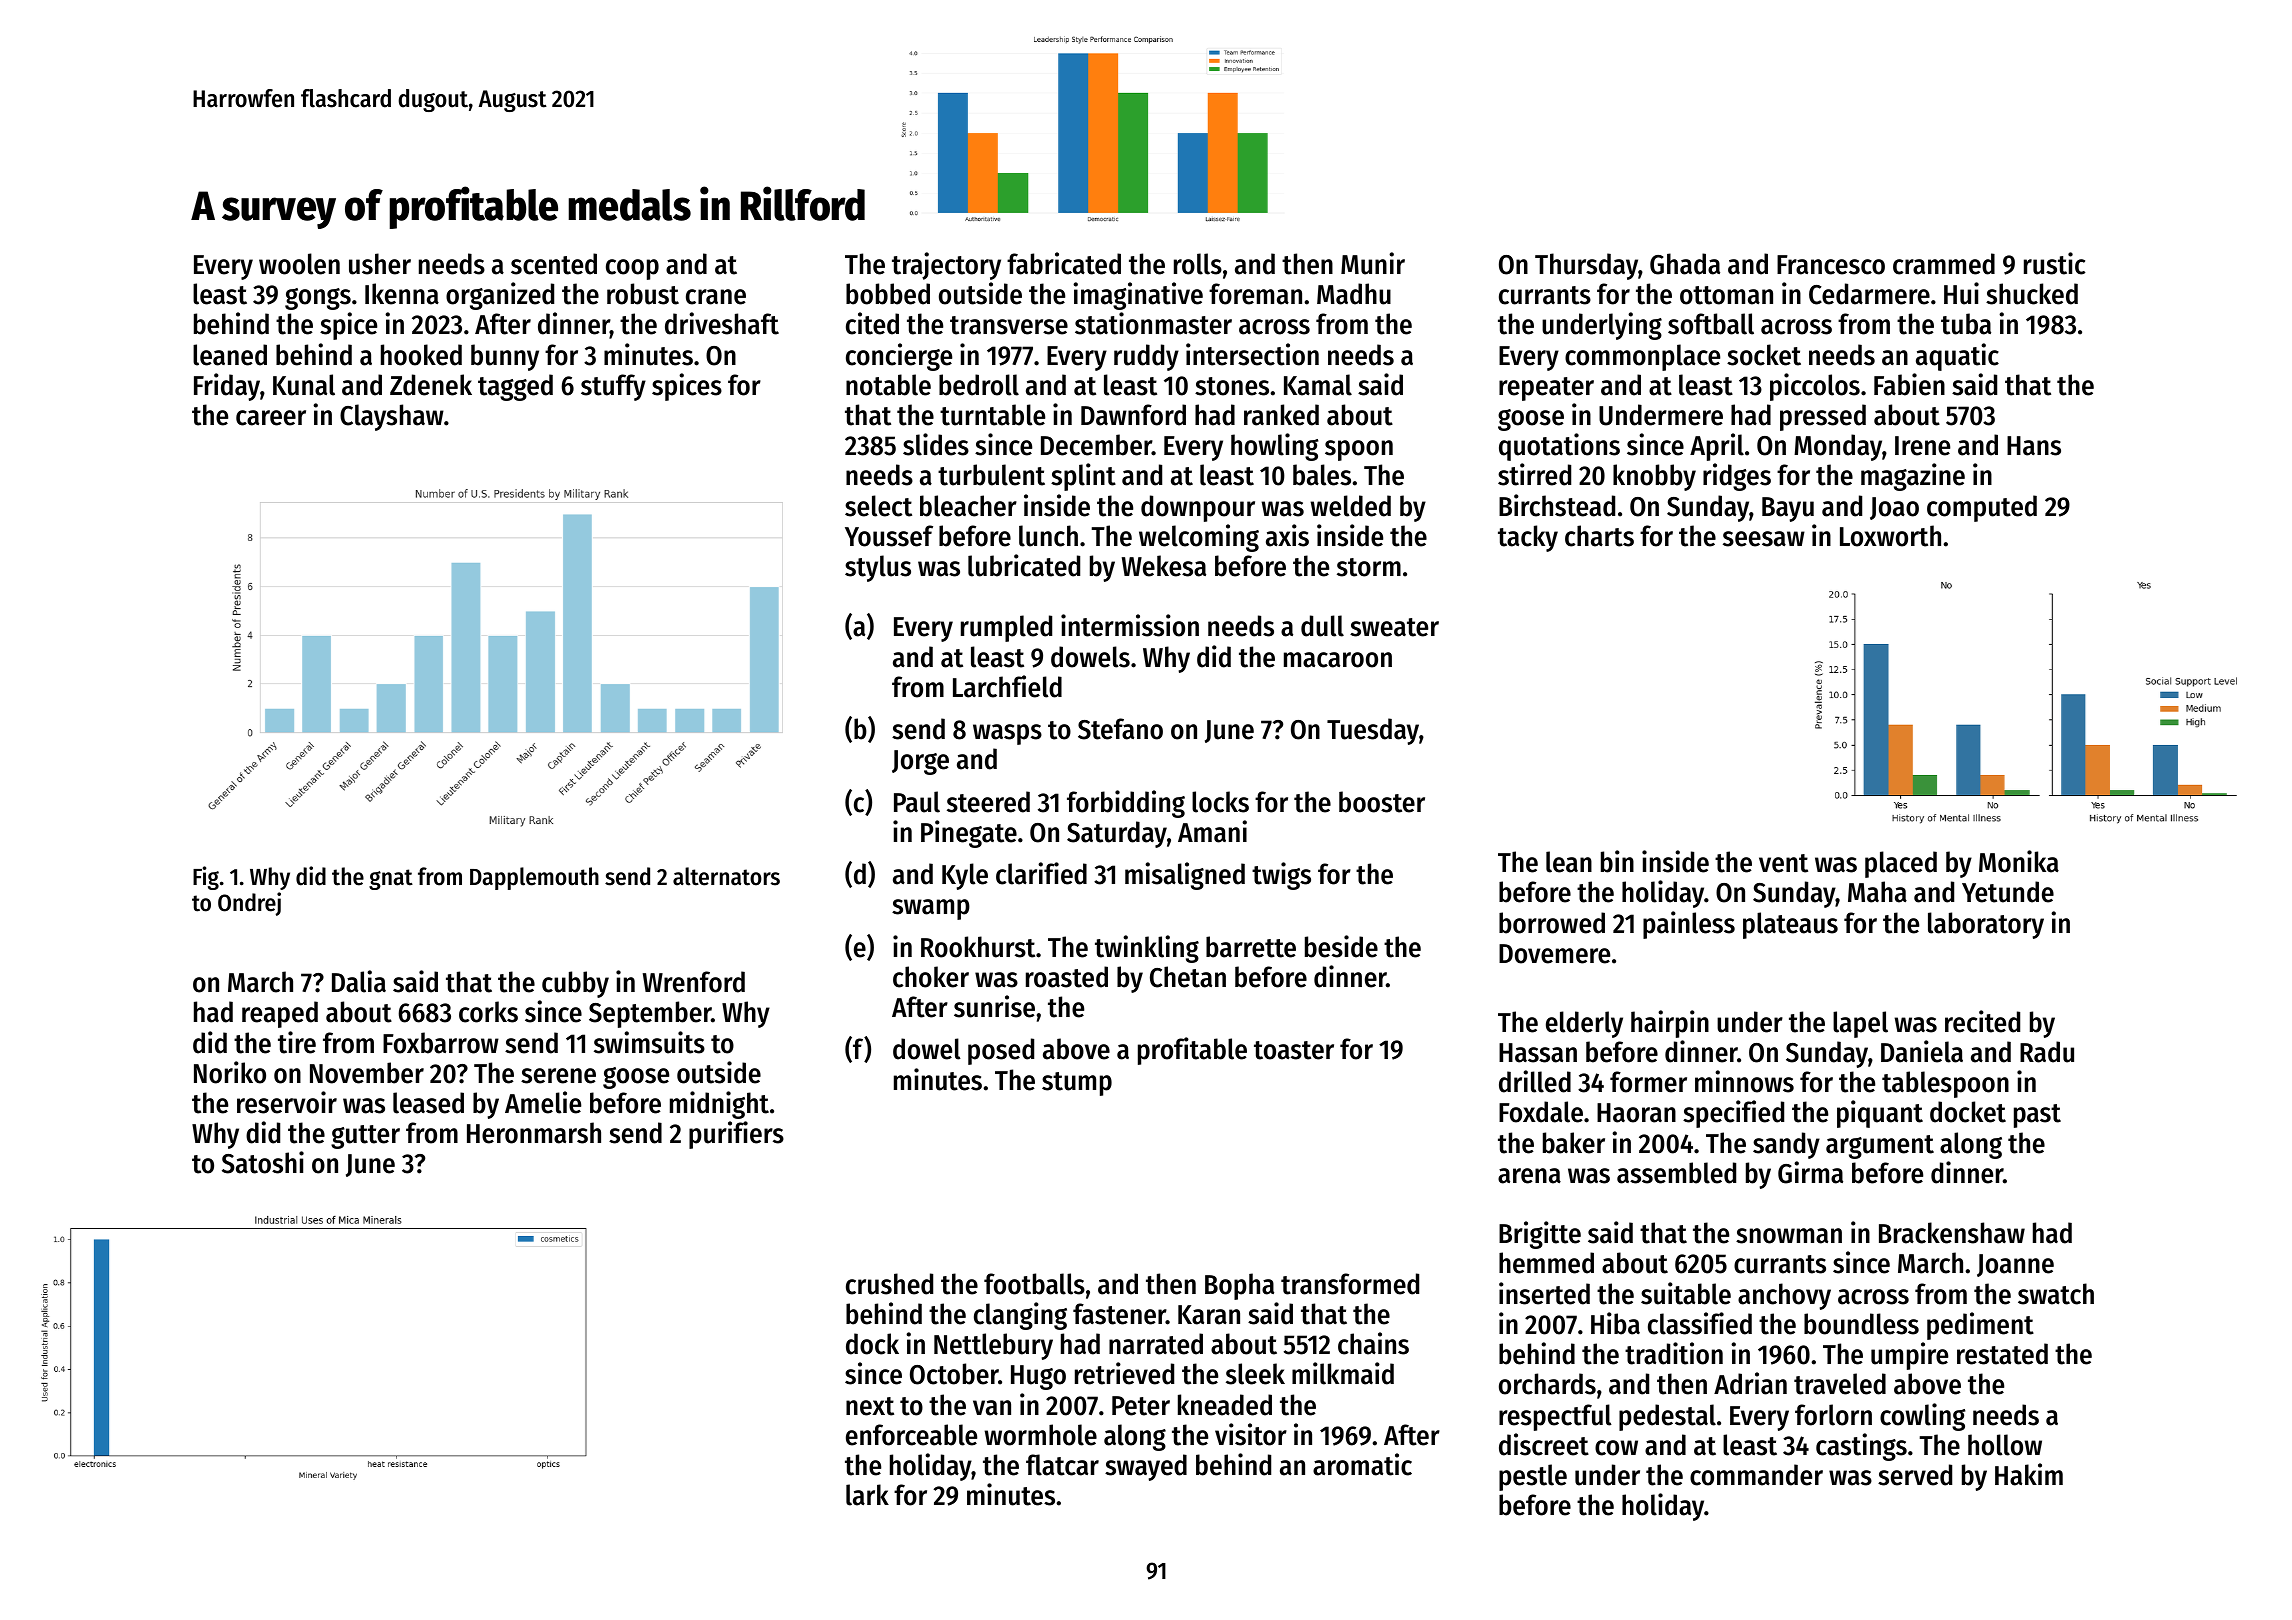  I want to click on lark, so click(867, 1495).
